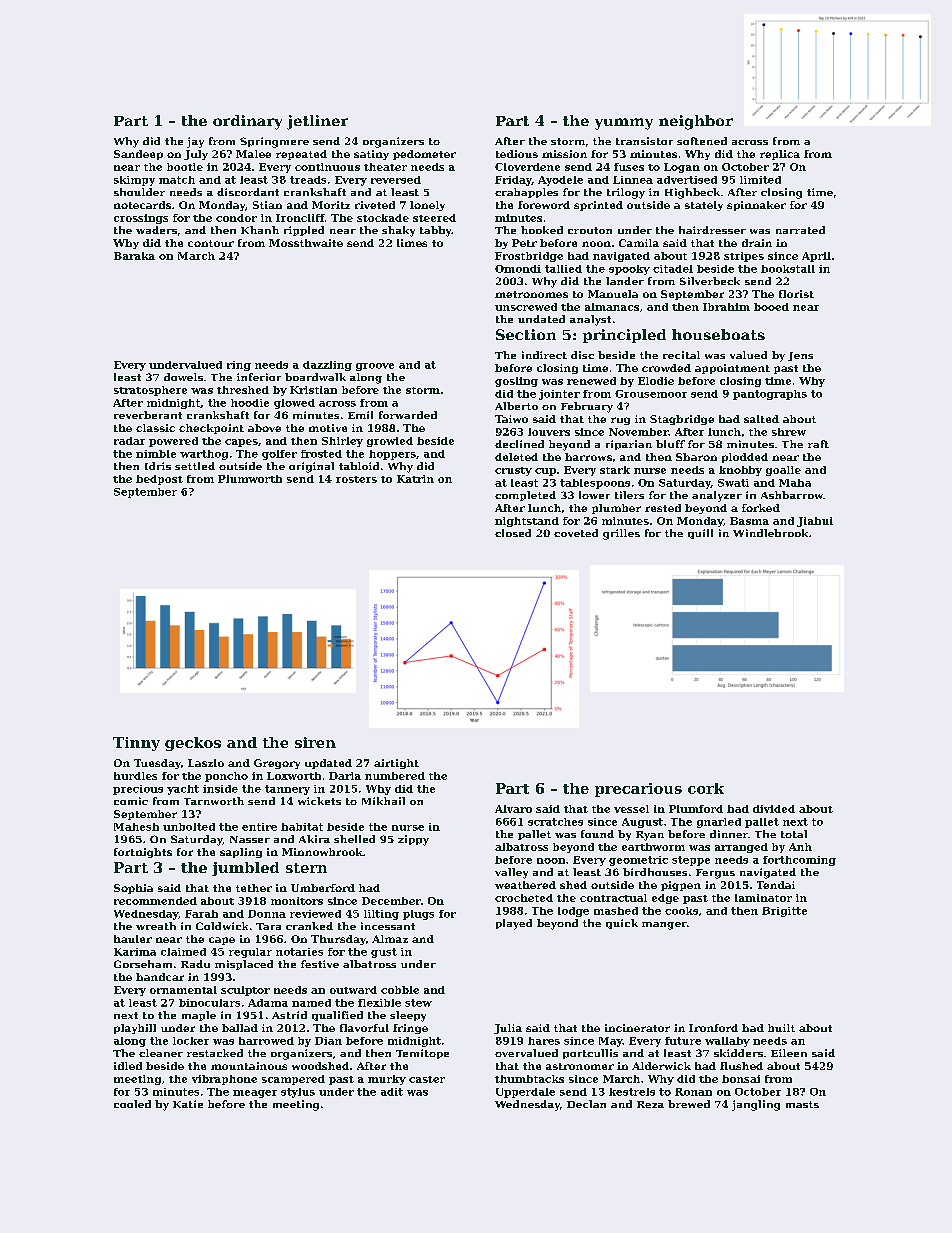  What do you see at coordinates (138, 155) in the screenshot?
I see `Sandeep` at bounding box center [138, 155].
